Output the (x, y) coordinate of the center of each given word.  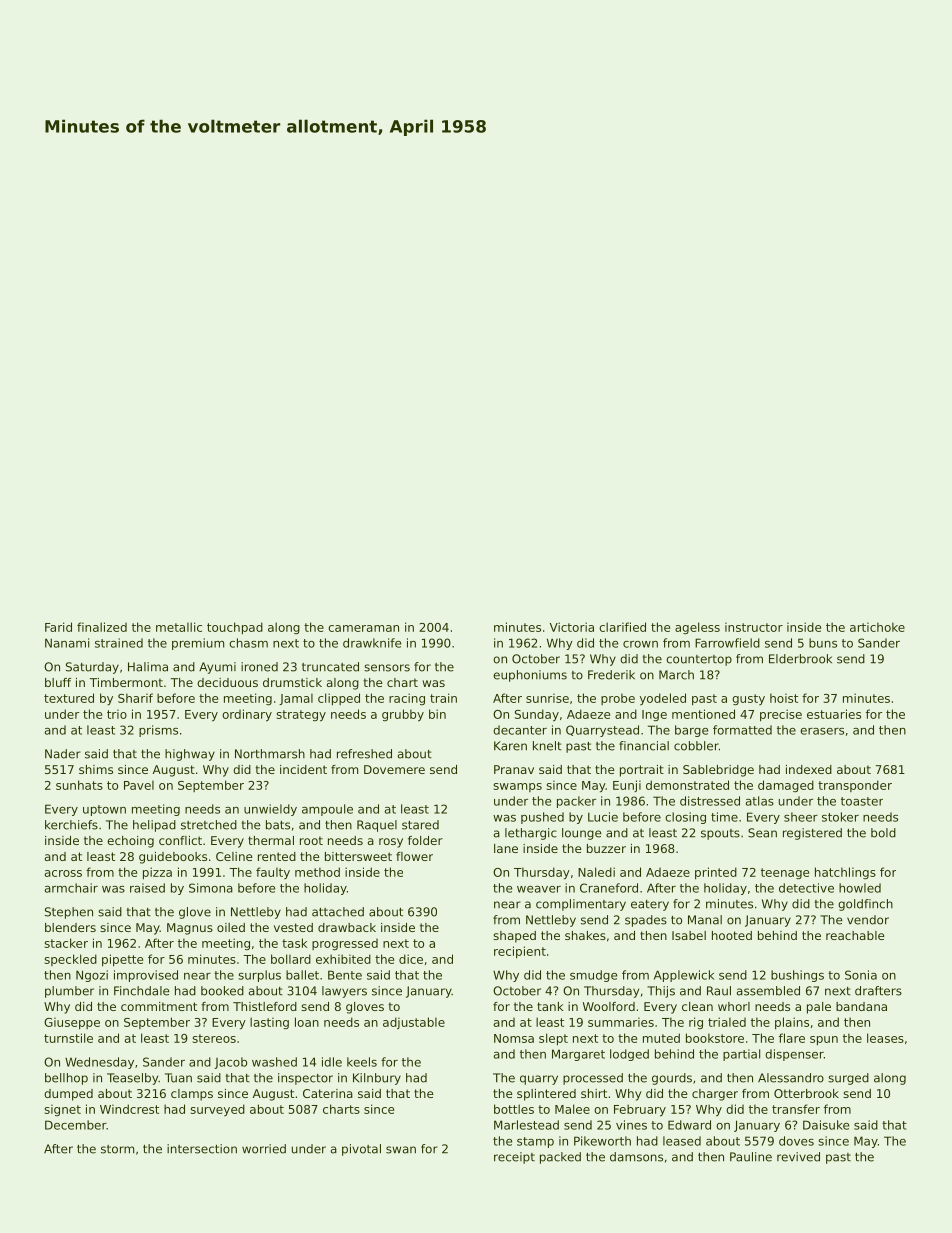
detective (806, 888)
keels (362, 1062)
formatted (742, 730)
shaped (514, 937)
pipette (122, 960)
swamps (518, 787)
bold (883, 833)
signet (63, 1110)
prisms (158, 731)
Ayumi (217, 668)
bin (437, 714)
